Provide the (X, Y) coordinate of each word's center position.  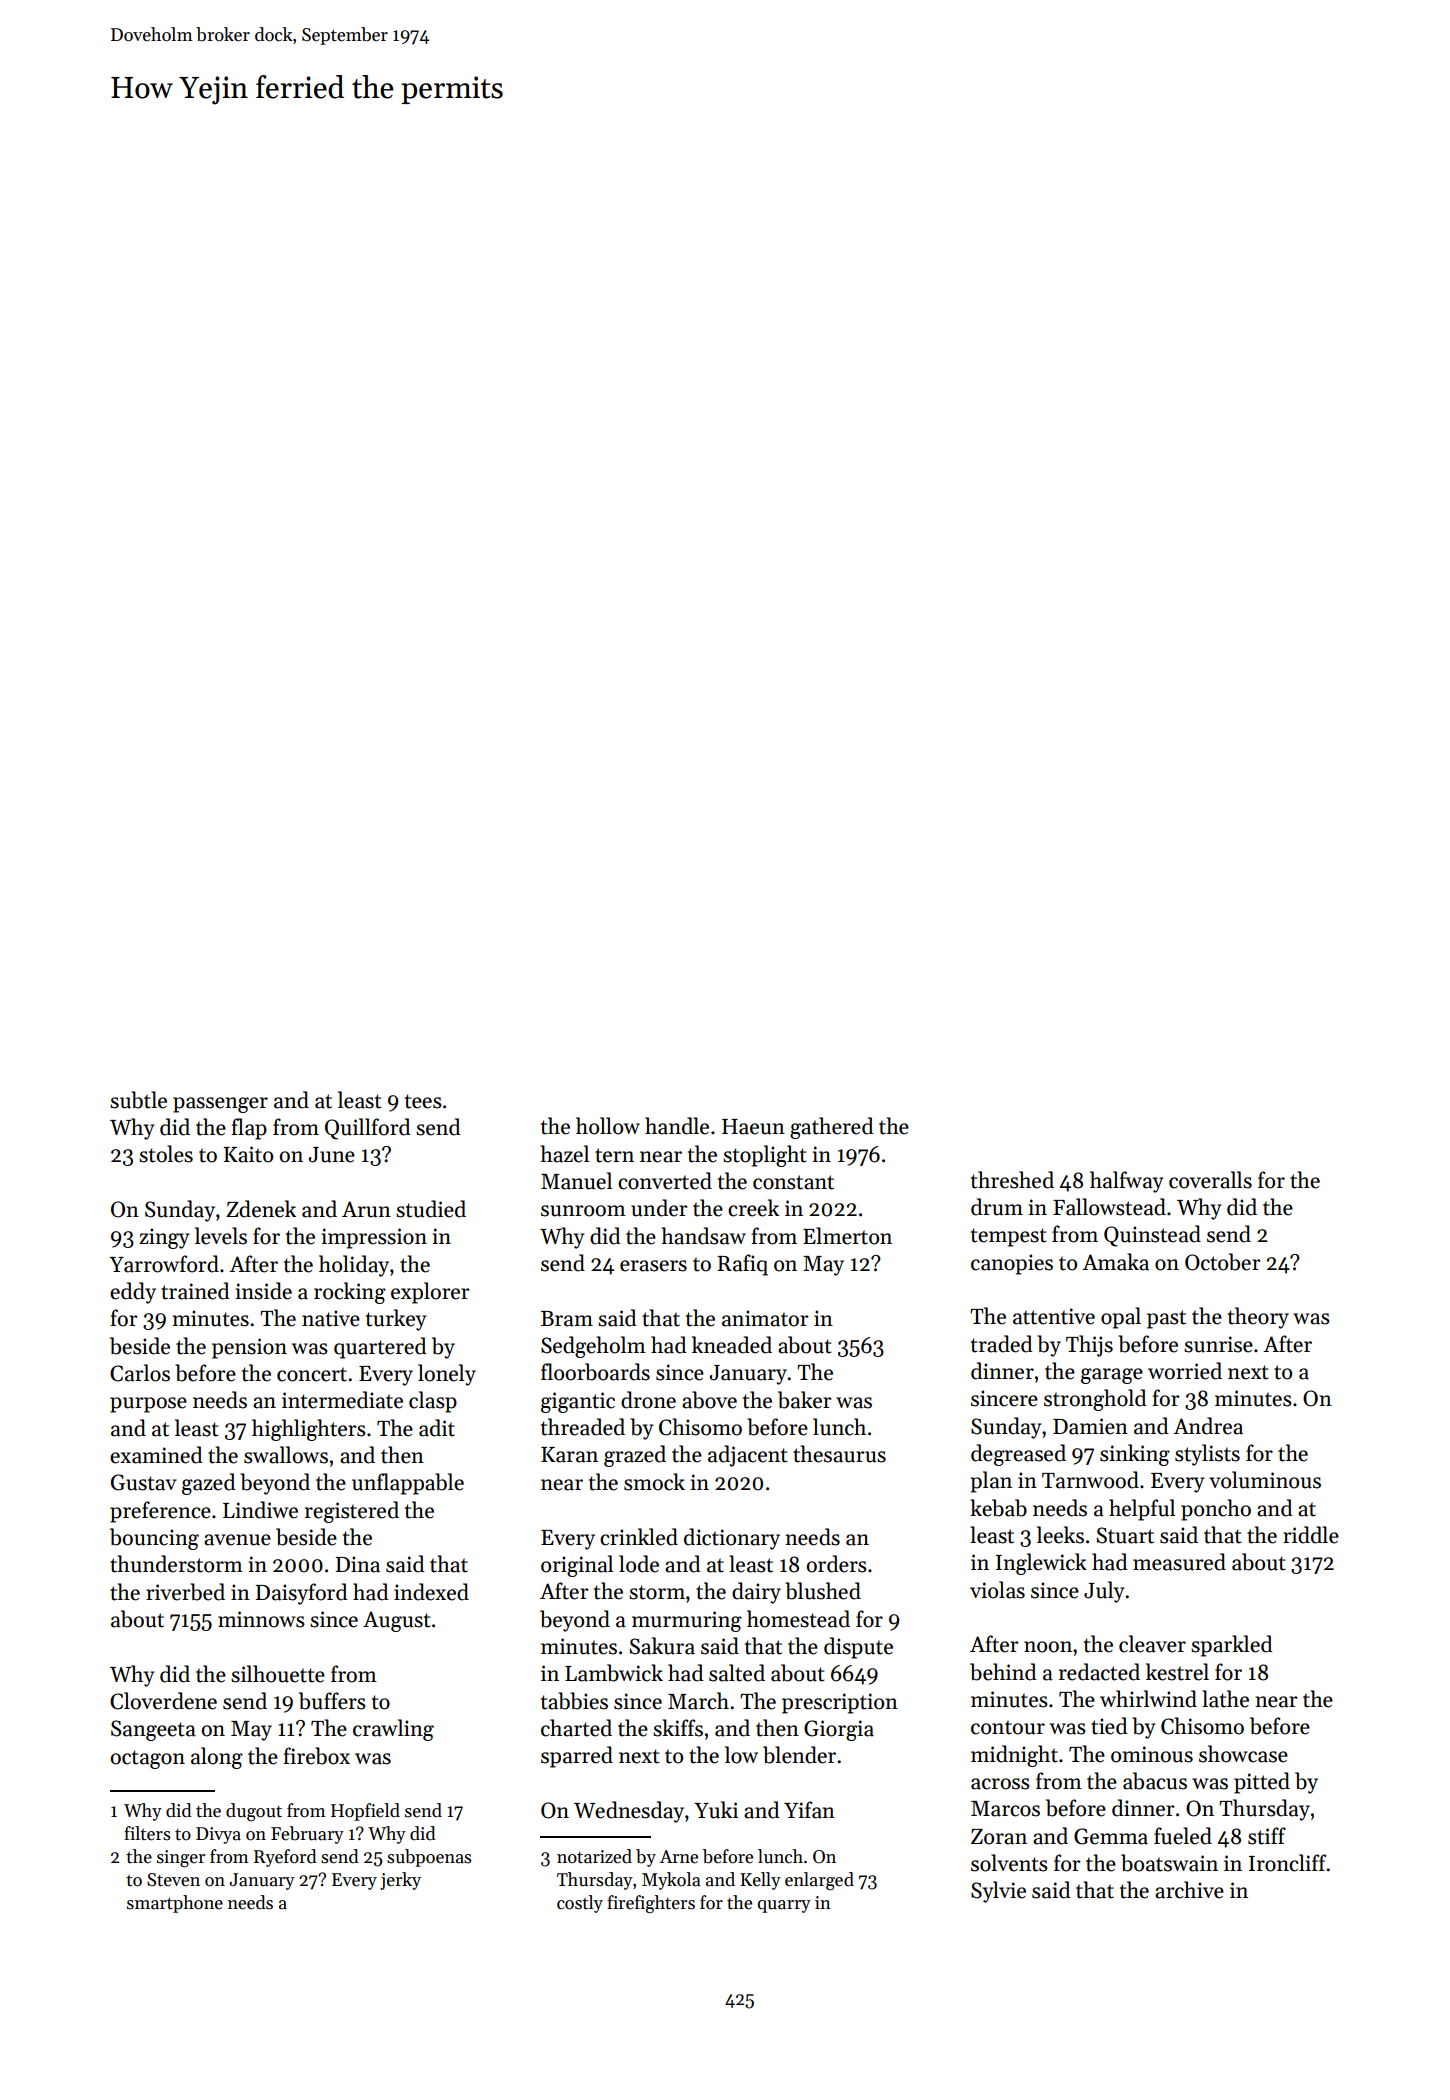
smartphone (175, 1904)
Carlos (140, 1373)
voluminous (1265, 1480)
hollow (608, 1126)
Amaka (1115, 1262)
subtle (138, 1100)
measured (1179, 1562)
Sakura (662, 1646)
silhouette (278, 1674)
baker (805, 1400)
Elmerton (847, 1236)
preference (160, 1512)
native (331, 1318)
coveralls (1210, 1180)
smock (654, 1482)
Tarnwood (1090, 1480)
